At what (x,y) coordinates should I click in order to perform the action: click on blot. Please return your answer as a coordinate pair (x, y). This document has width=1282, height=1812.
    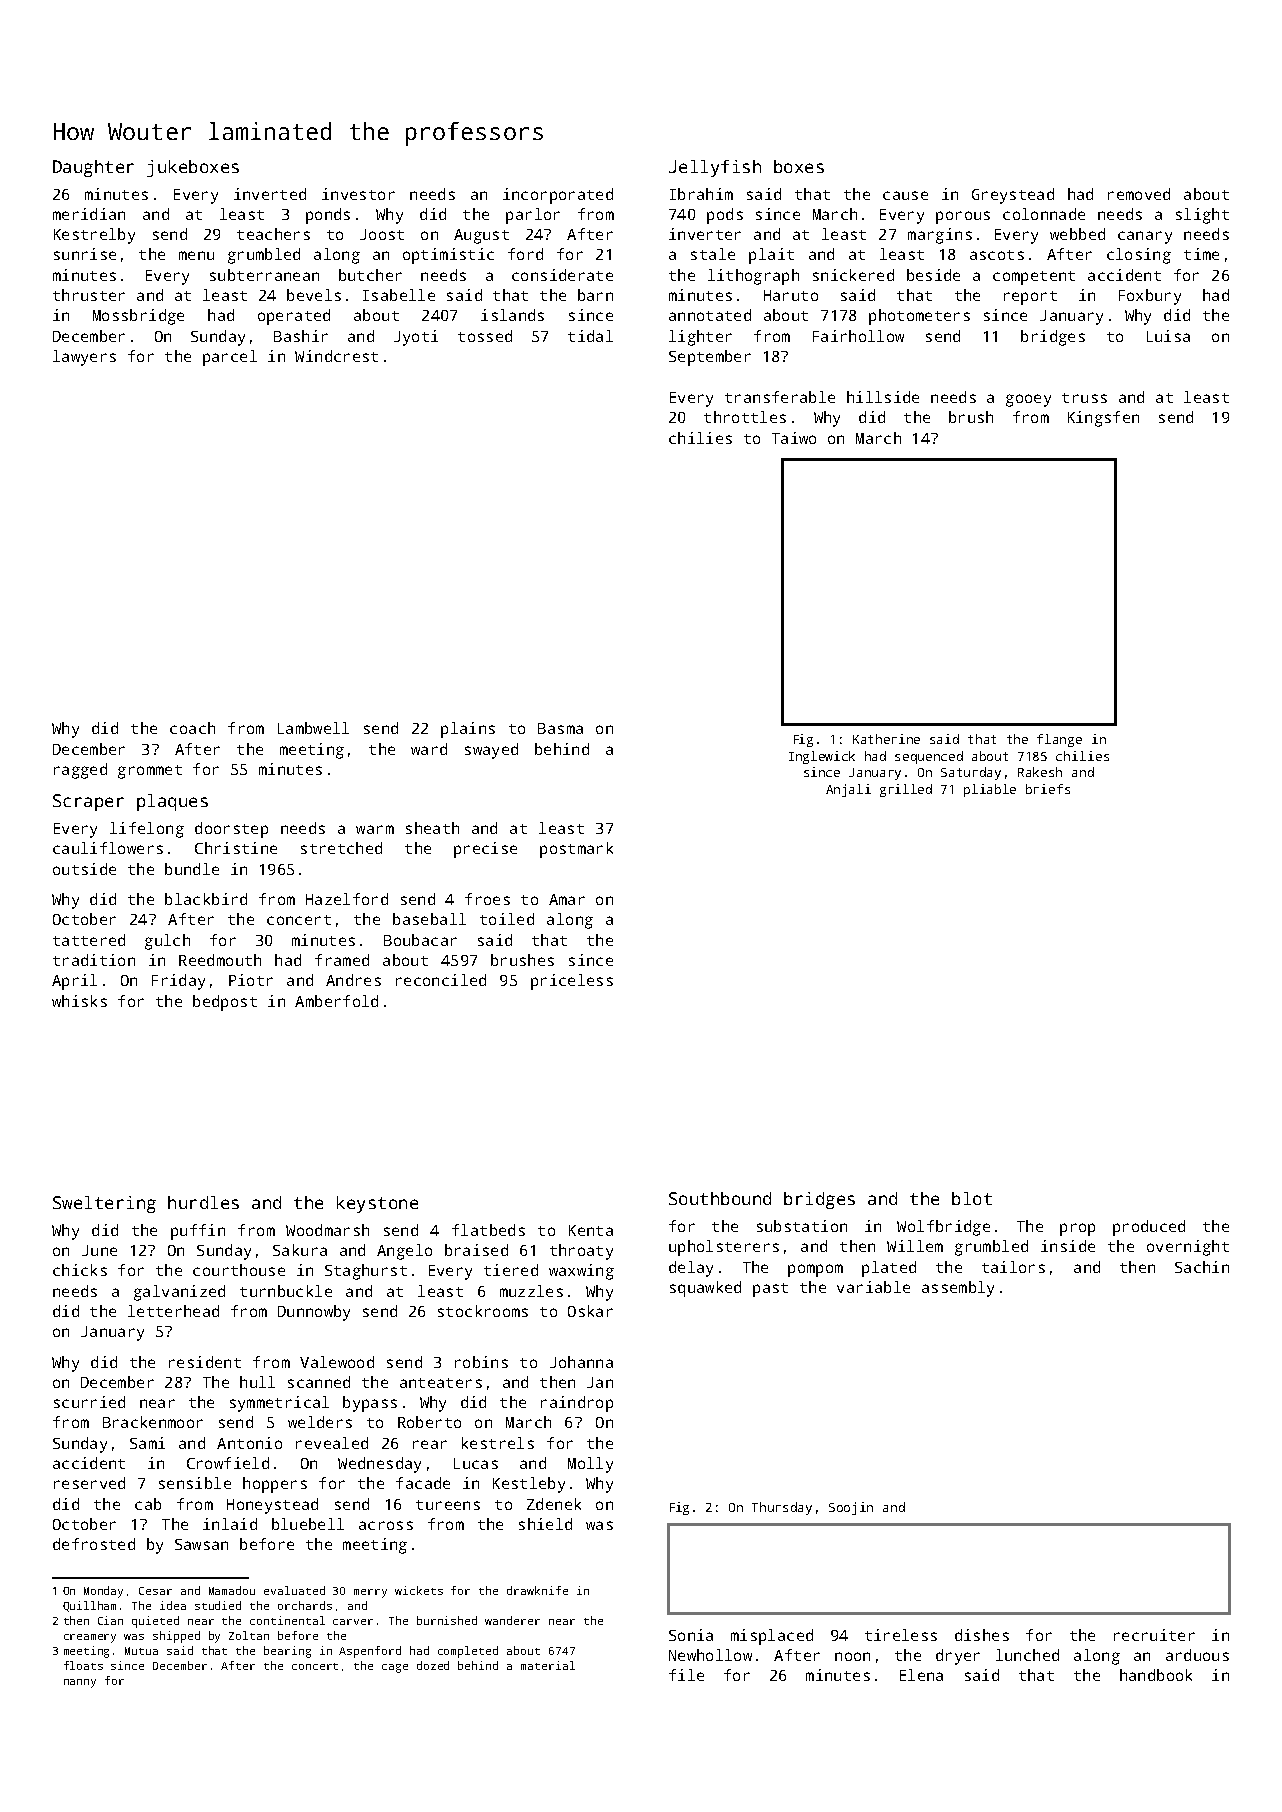
    Looking at the image, I should click on (972, 1198).
